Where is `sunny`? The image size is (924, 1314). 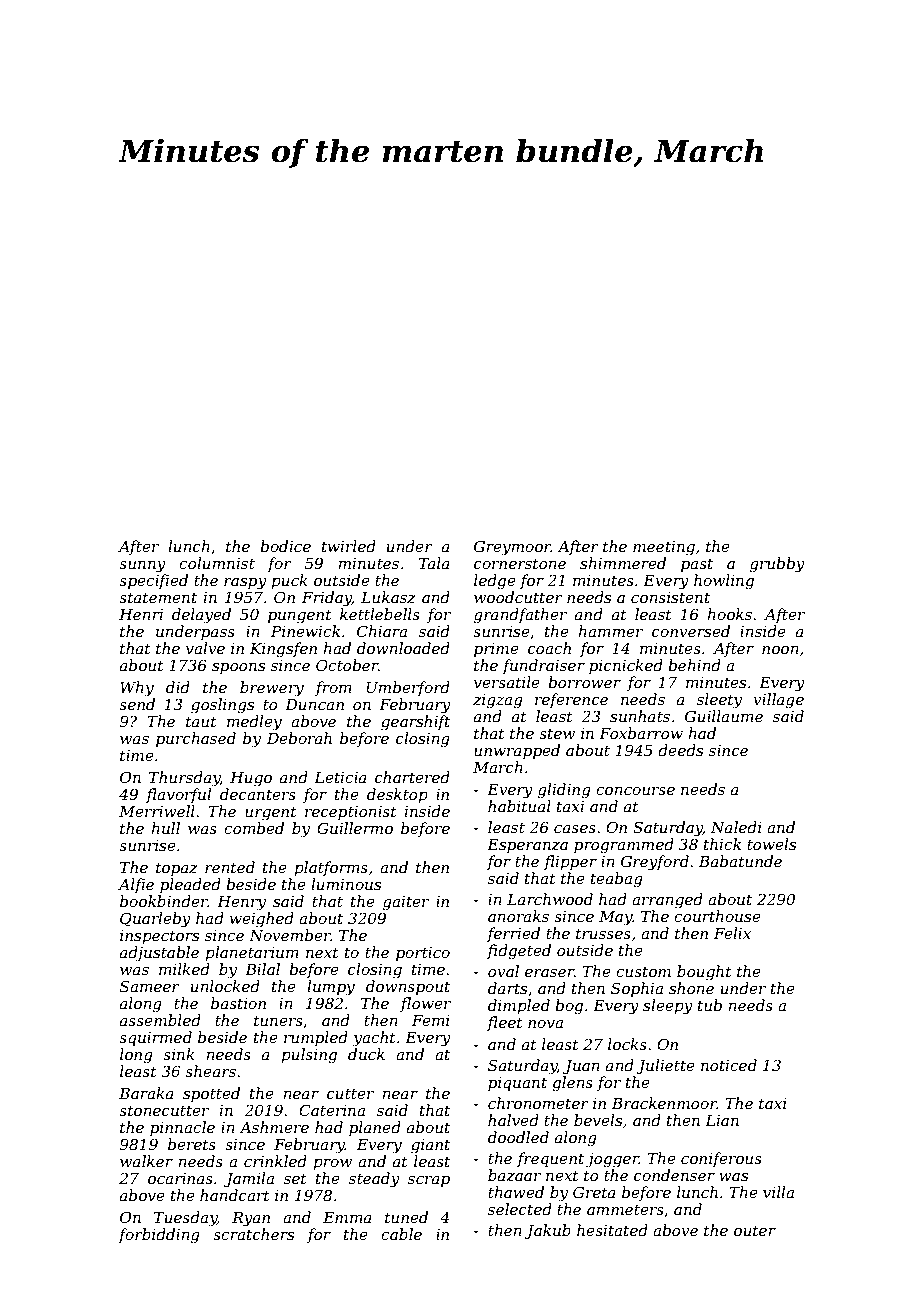
sunny is located at coordinates (142, 567).
